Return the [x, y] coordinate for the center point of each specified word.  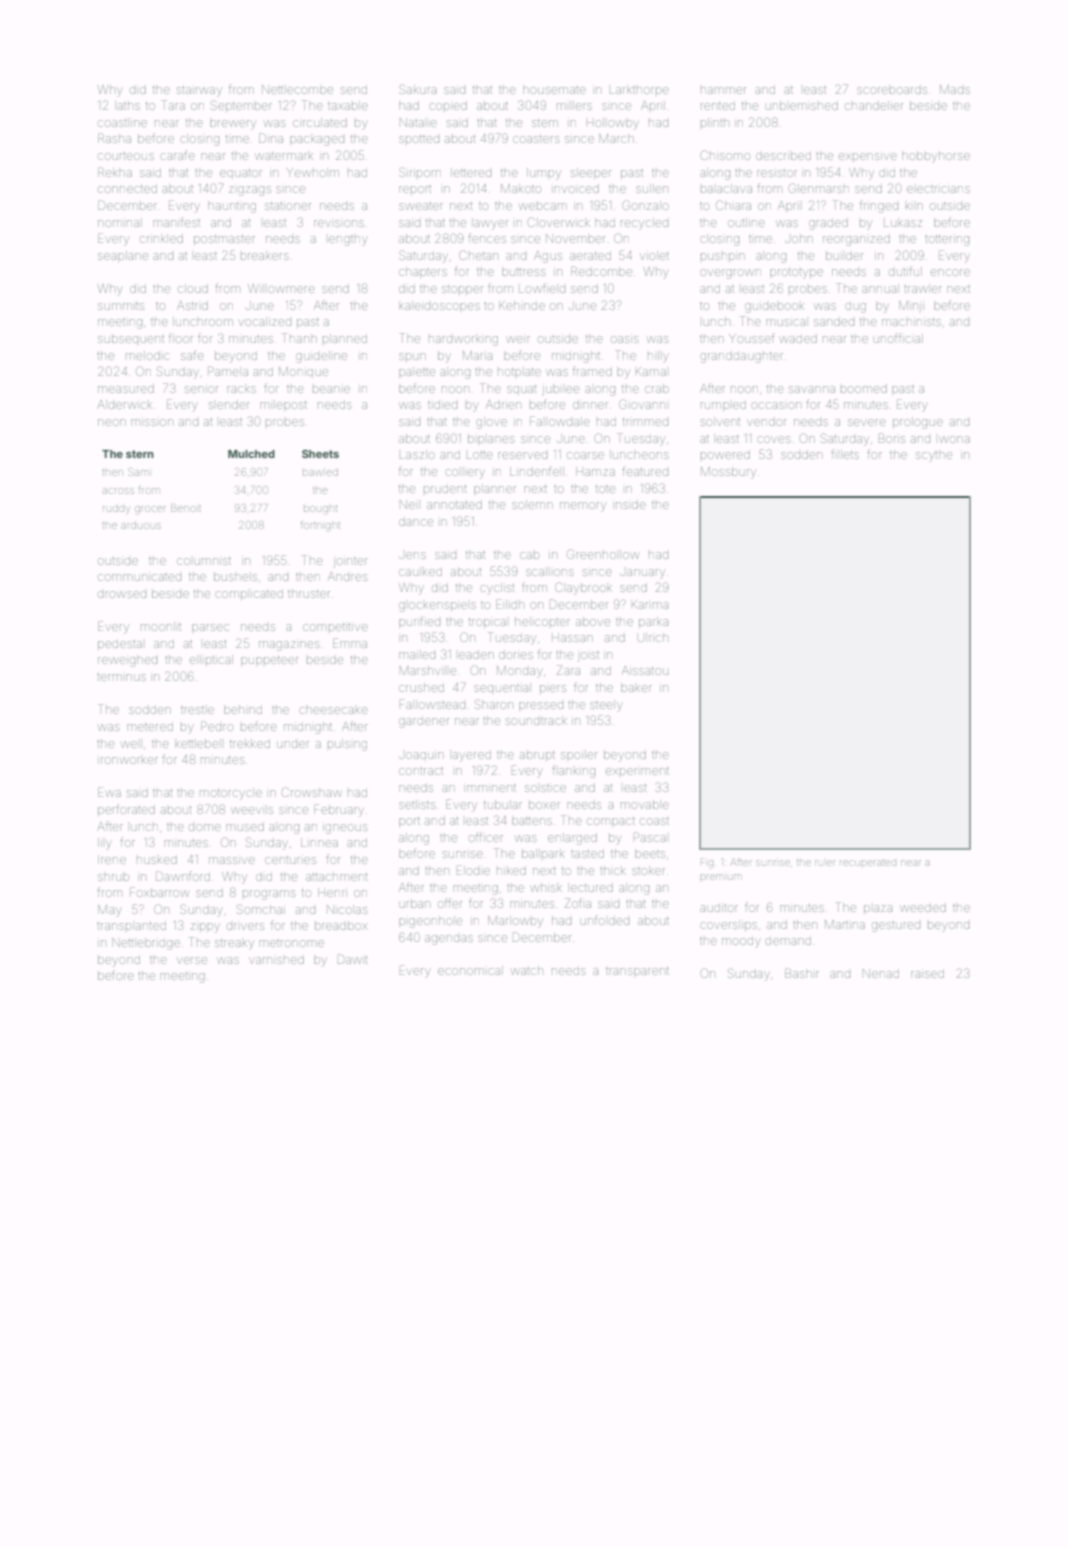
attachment [337, 877]
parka [653, 622]
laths [127, 105]
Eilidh [510, 604]
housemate [554, 89]
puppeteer [269, 661]
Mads [955, 89]
